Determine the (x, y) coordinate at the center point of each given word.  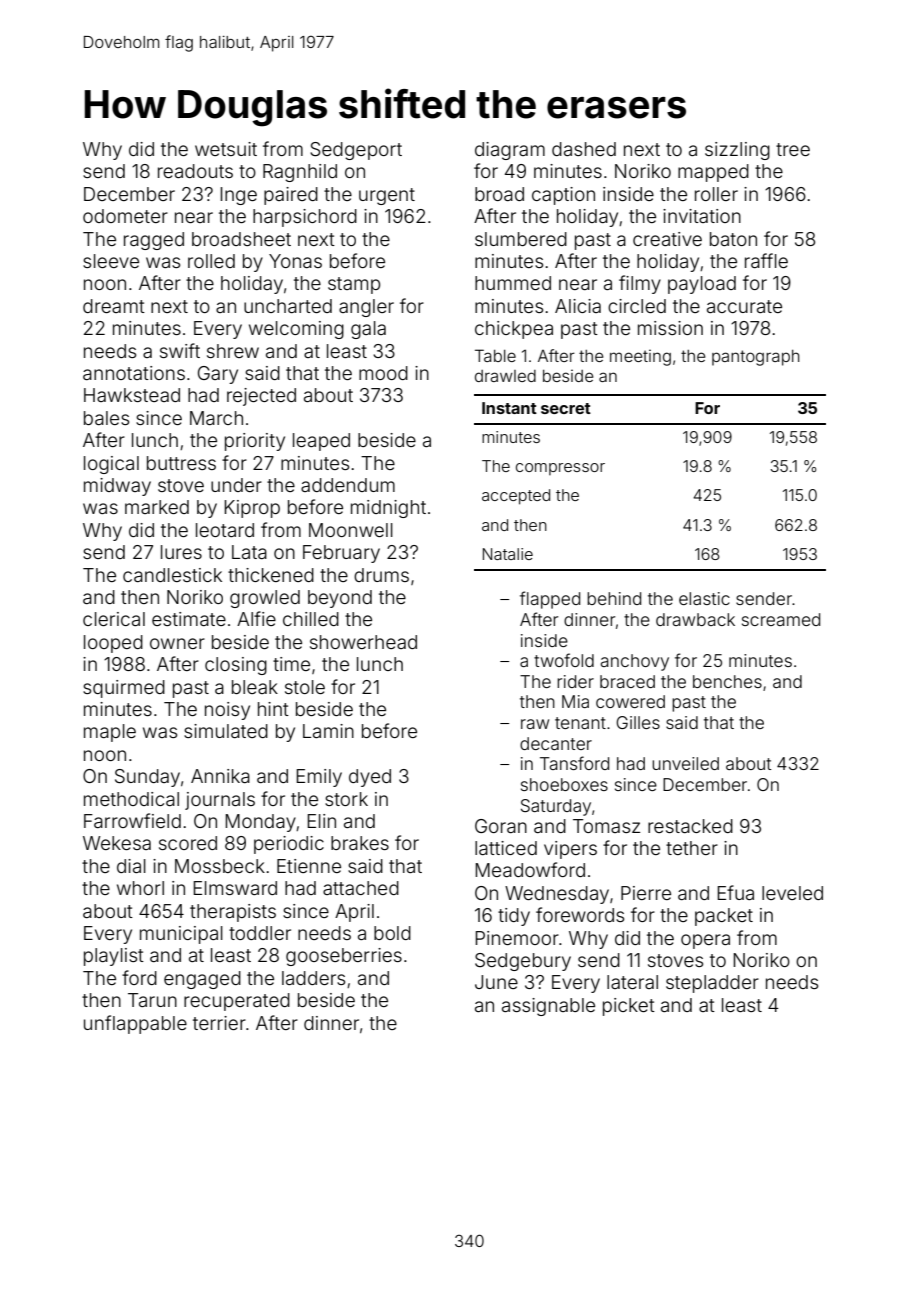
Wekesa (117, 843)
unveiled (685, 763)
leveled (792, 893)
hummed (513, 283)
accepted (516, 497)
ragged (154, 241)
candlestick (172, 575)
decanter (556, 743)
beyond (340, 599)
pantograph (756, 358)
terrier (219, 1023)
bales (106, 418)
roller (716, 194)
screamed (781, 619)
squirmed (124, 689)
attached (361, 888)
